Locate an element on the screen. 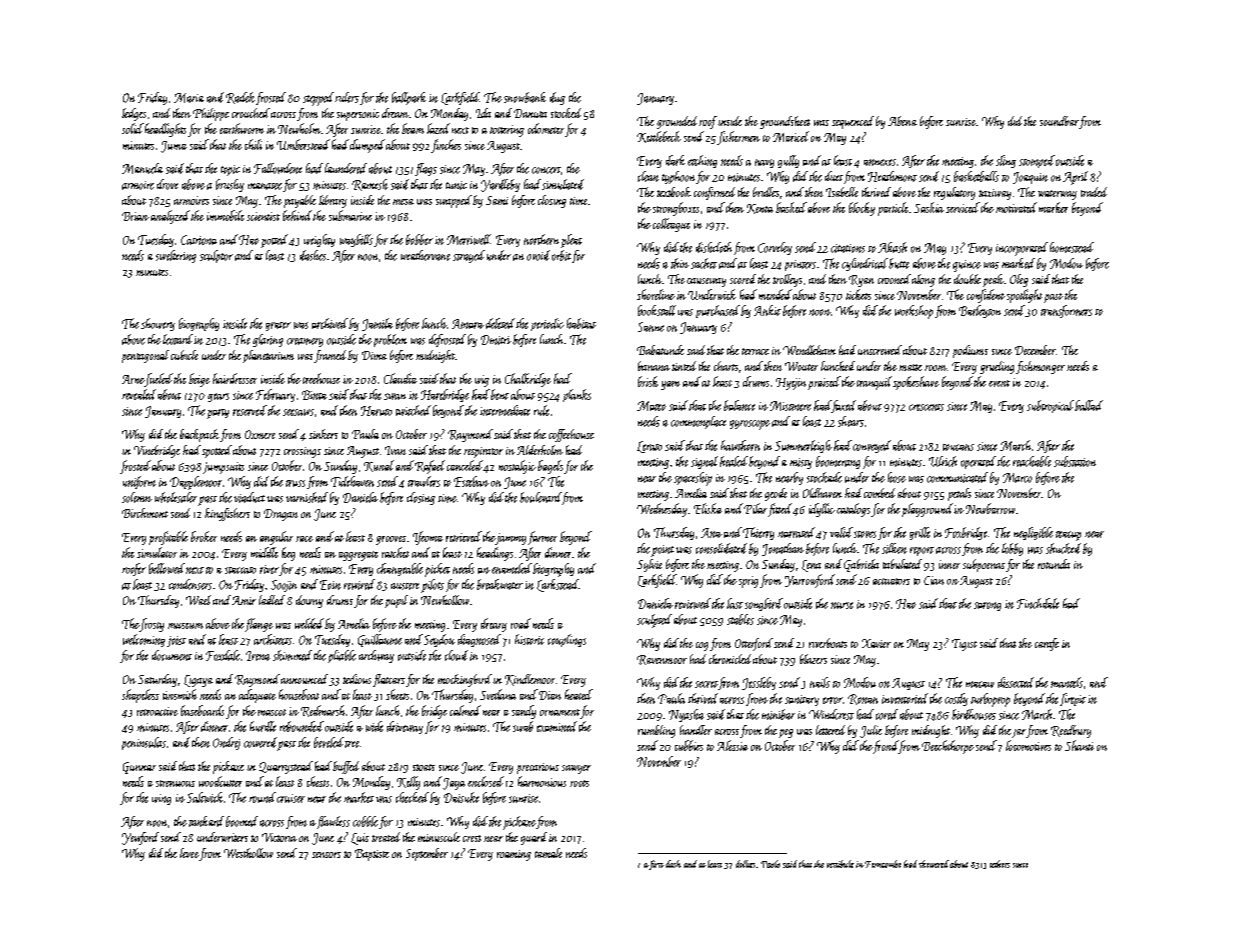 The height and width of the screenshot is (952, 1233). dug is located at coordinates (557, 98).
